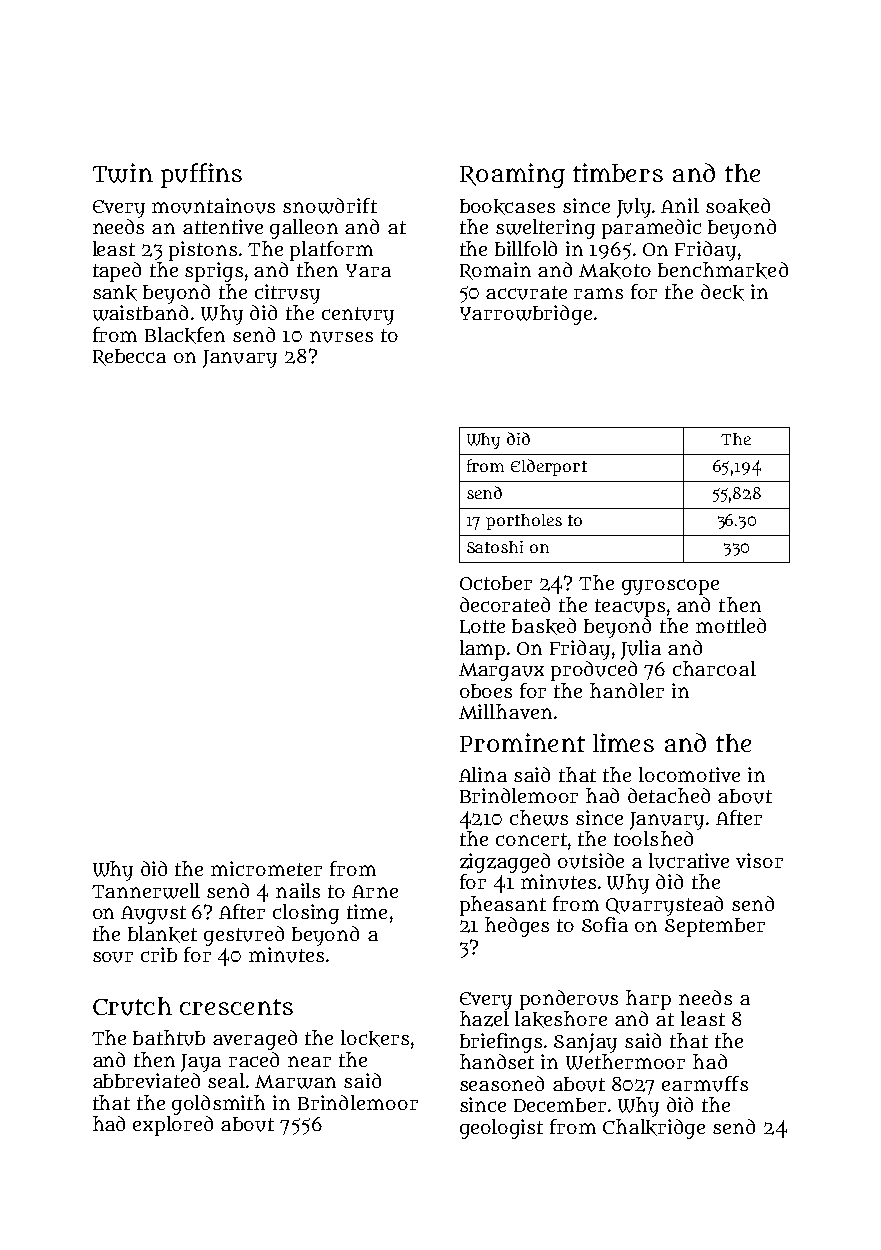 The image size is (881, 1250). I want to click on bathtub, so click(169, 1038).
